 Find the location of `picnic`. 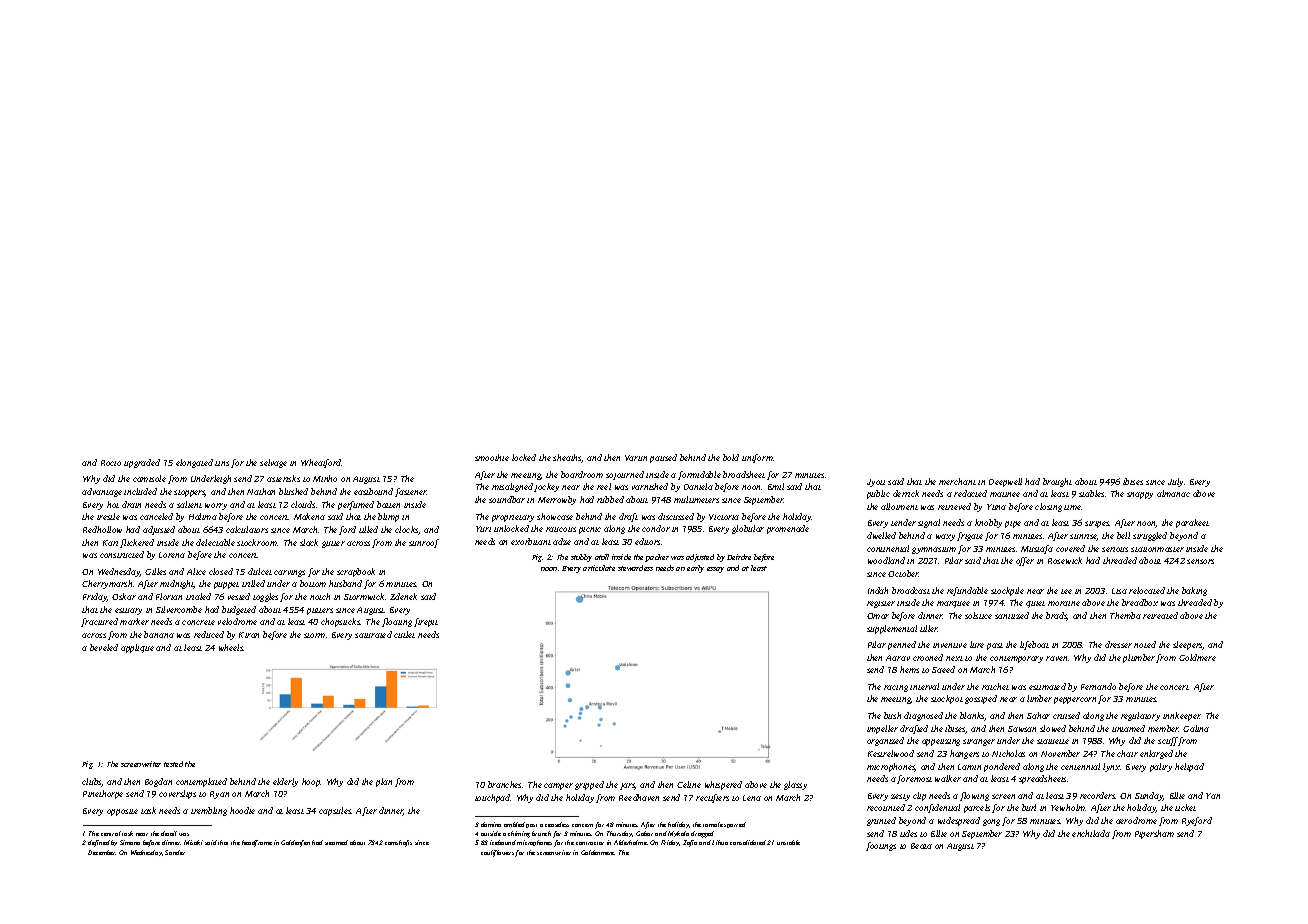

picnic is located at coordinates (590, 530).
